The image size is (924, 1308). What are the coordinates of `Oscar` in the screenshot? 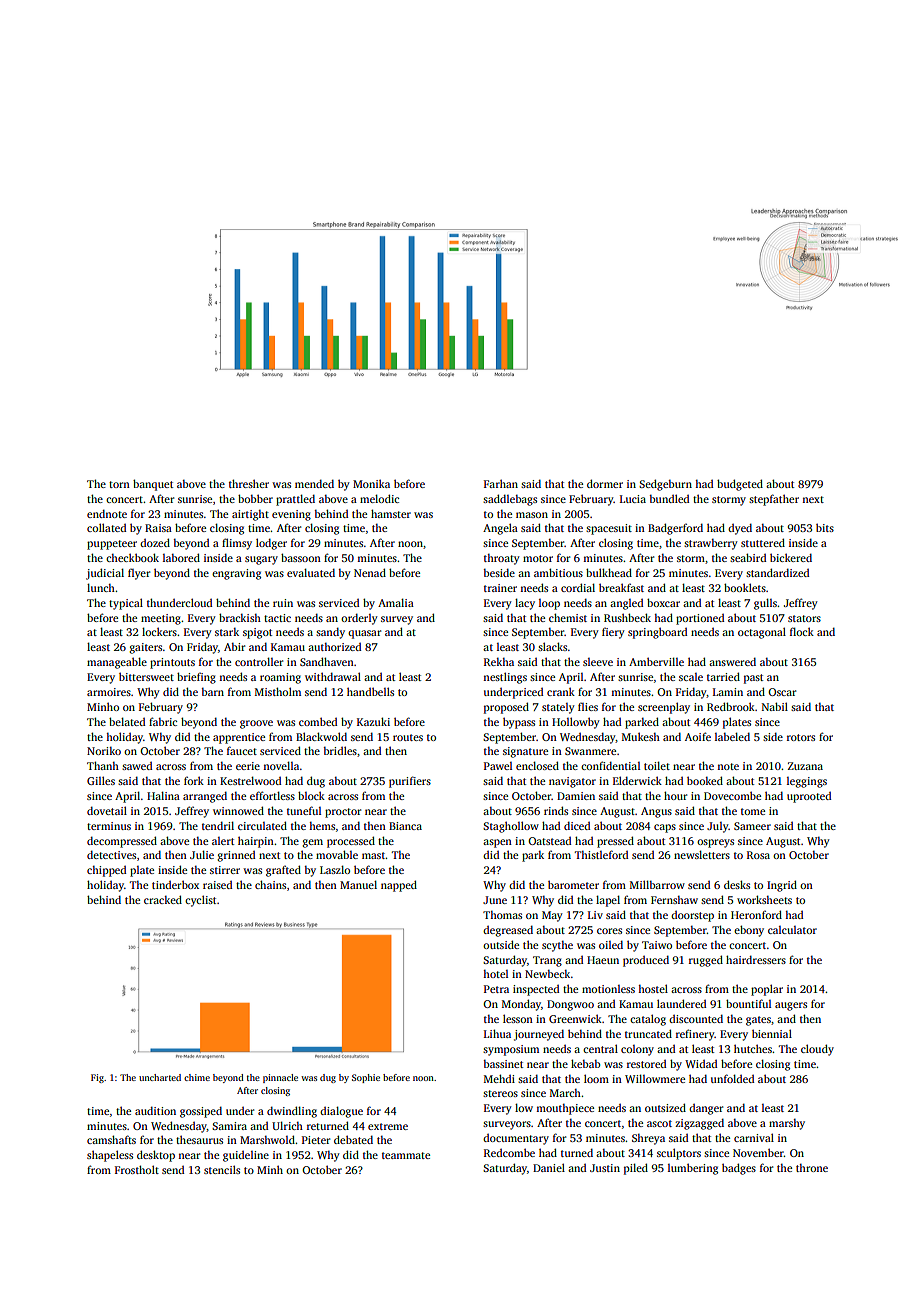 It's located at (782, 692).
